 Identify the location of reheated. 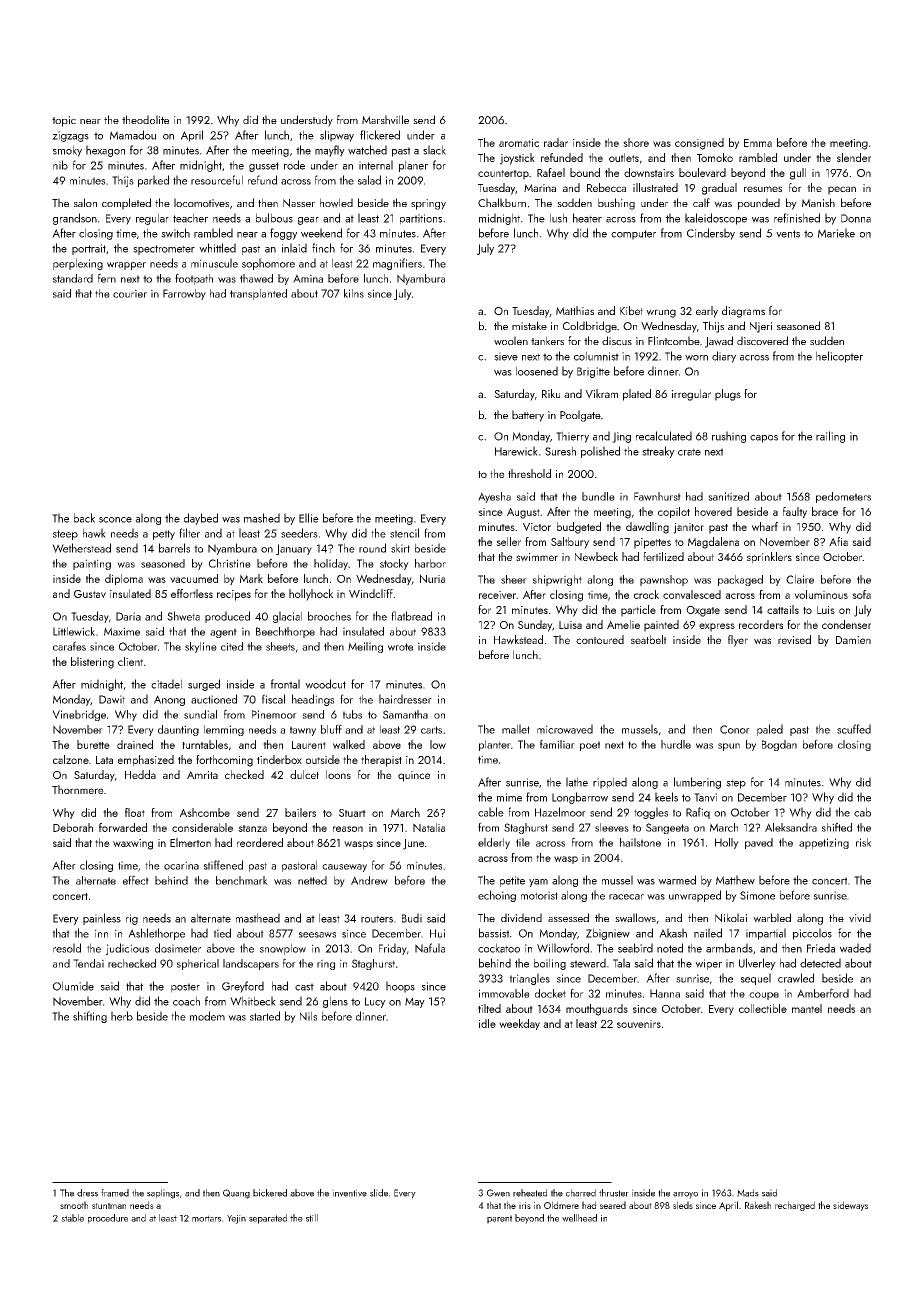
(530, 1193).
